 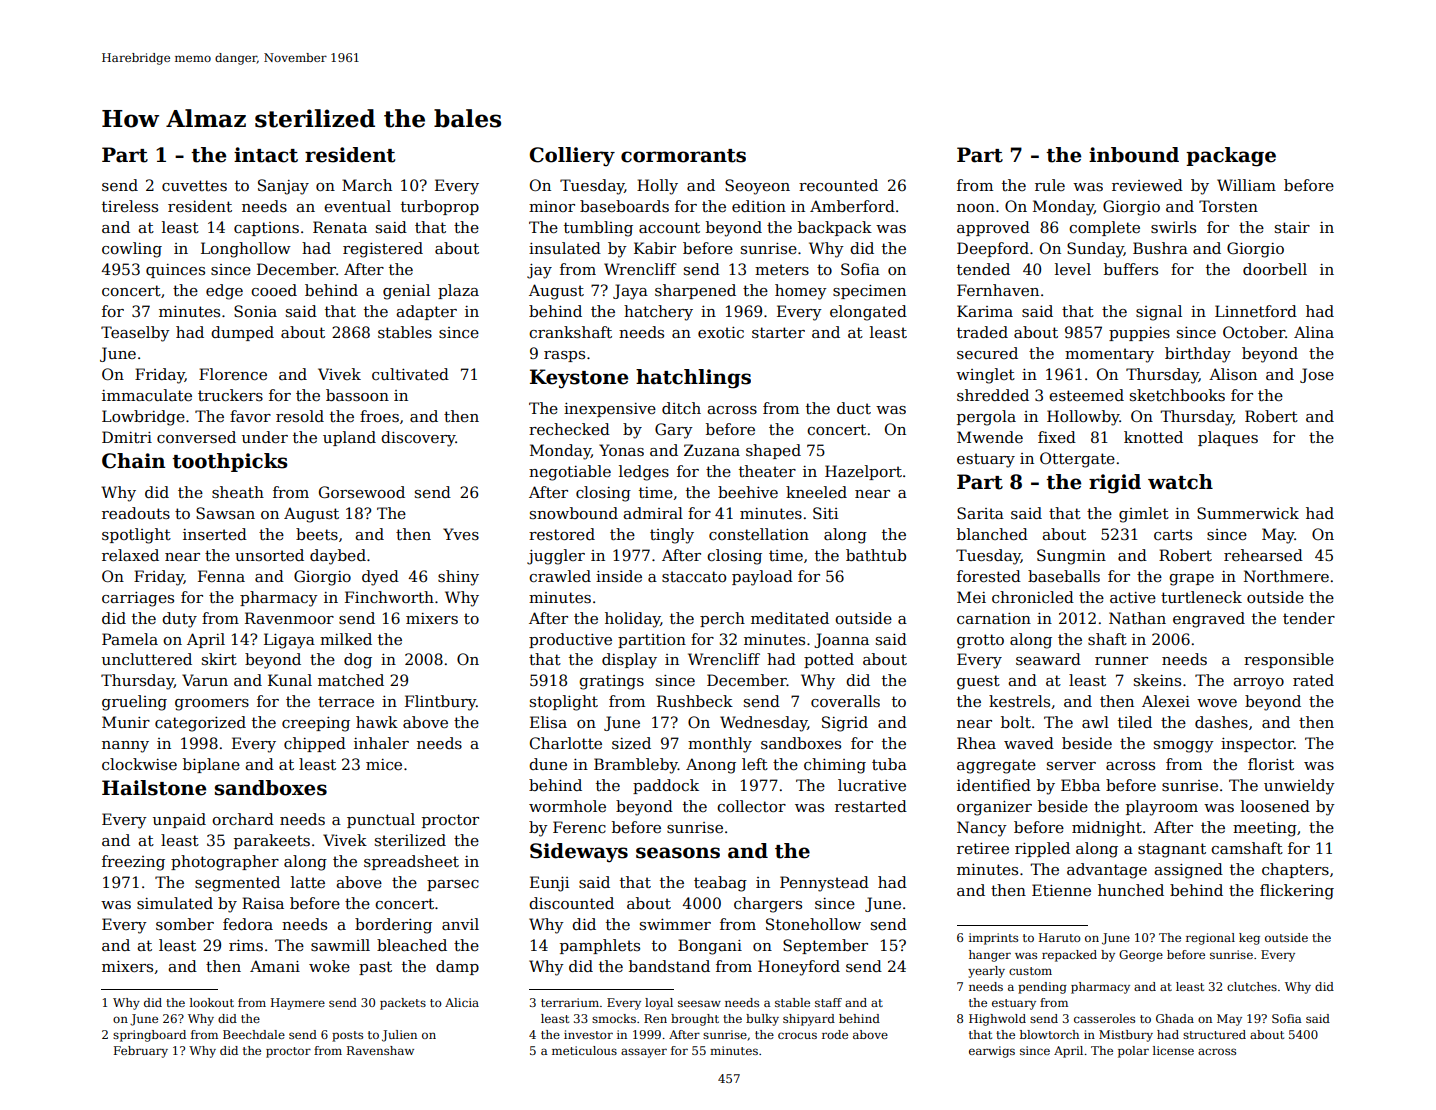 What do you see at coordinates (141, 1052) in the screenshot?
I see `February` at bounding box center [141, 1052].
